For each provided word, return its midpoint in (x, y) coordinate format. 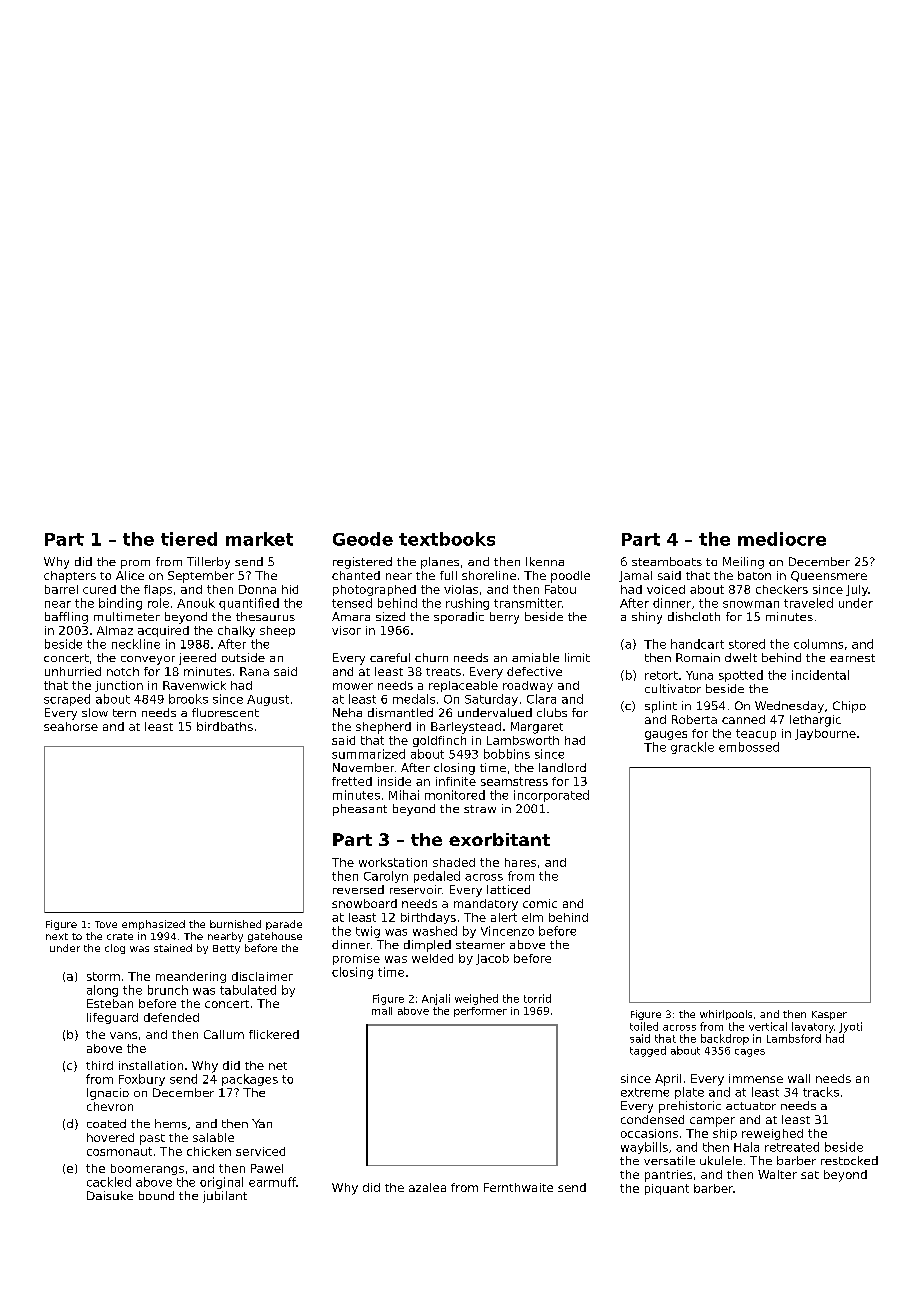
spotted (741, 676)
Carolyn (386, 877)
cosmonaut (119, 1151)
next (57, 936)
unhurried (73, 671)
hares (520, 862)
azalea (427, 1187)
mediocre (782, 539)
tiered (189, 539)
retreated (792, 1147)
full (448, 575)
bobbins (507, 754)
